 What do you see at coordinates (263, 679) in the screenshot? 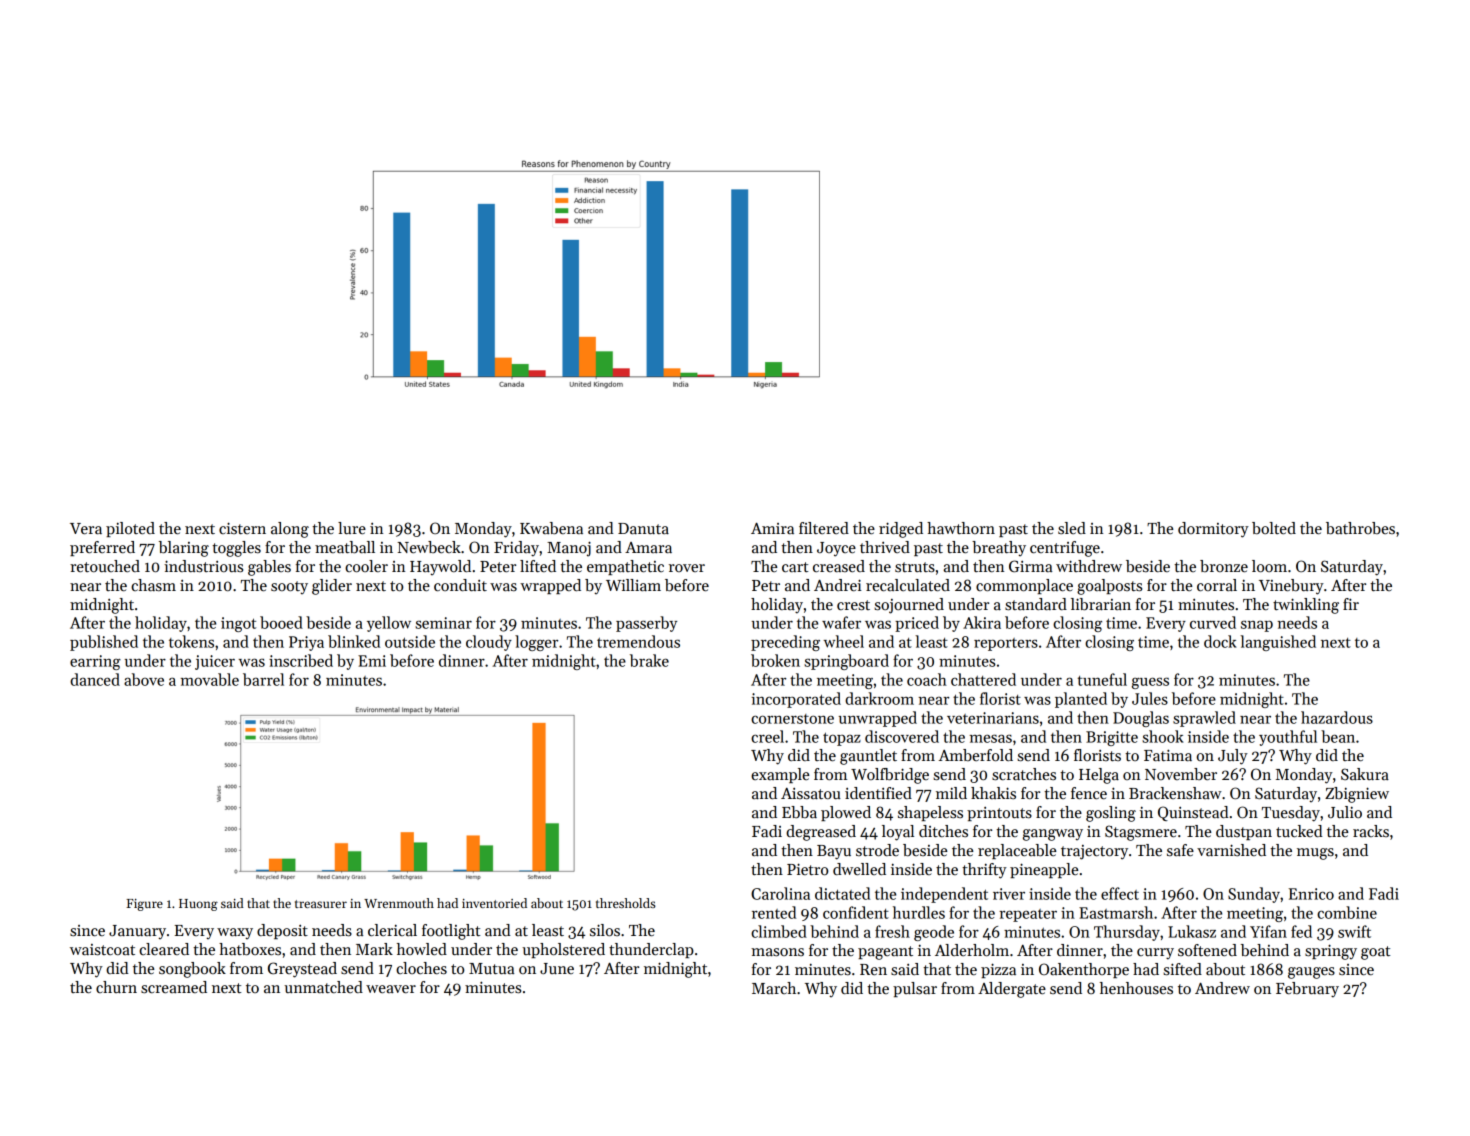
I see `barrel` at bounding box center [263, 679].
